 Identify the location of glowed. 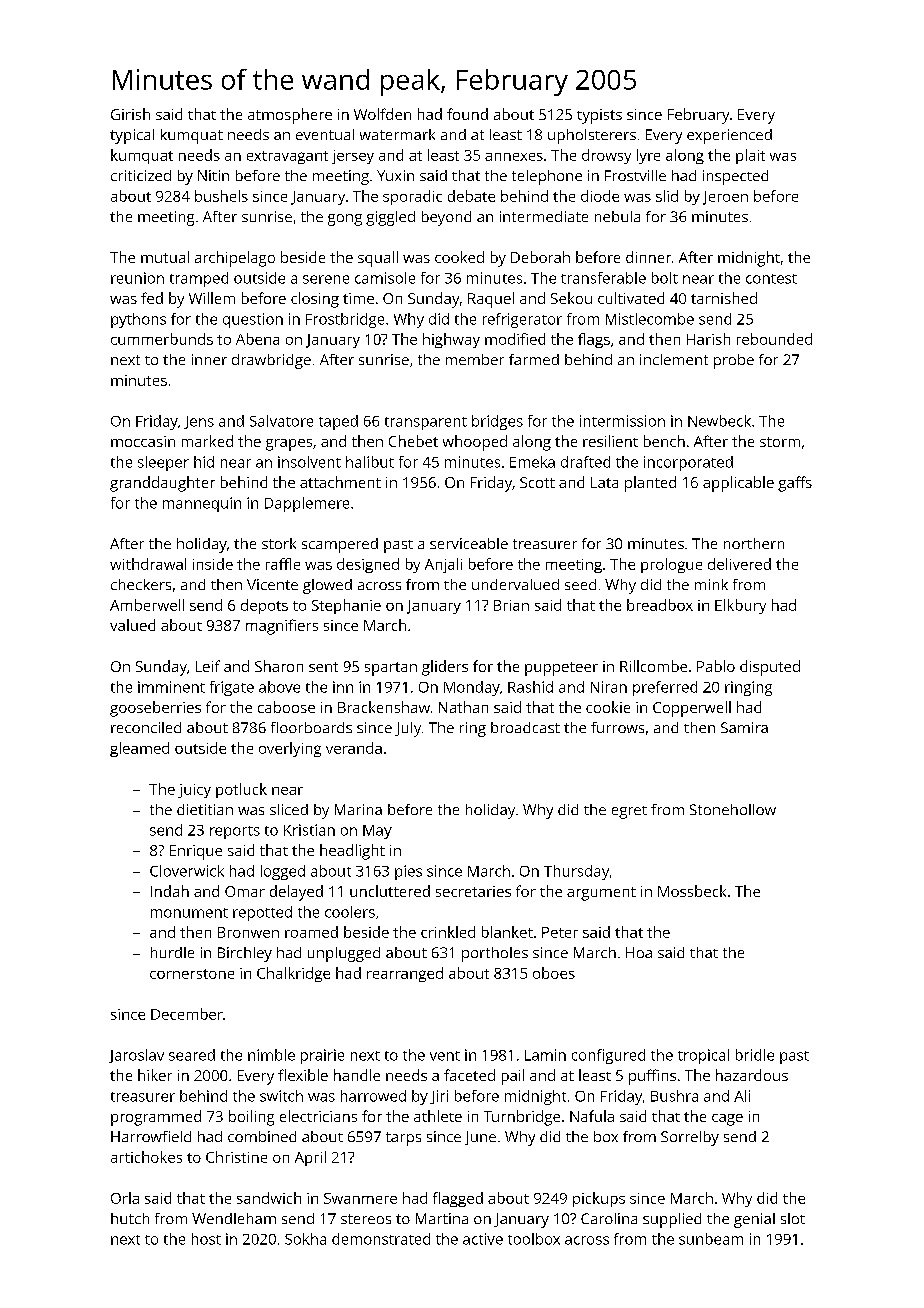
(327, 586).
